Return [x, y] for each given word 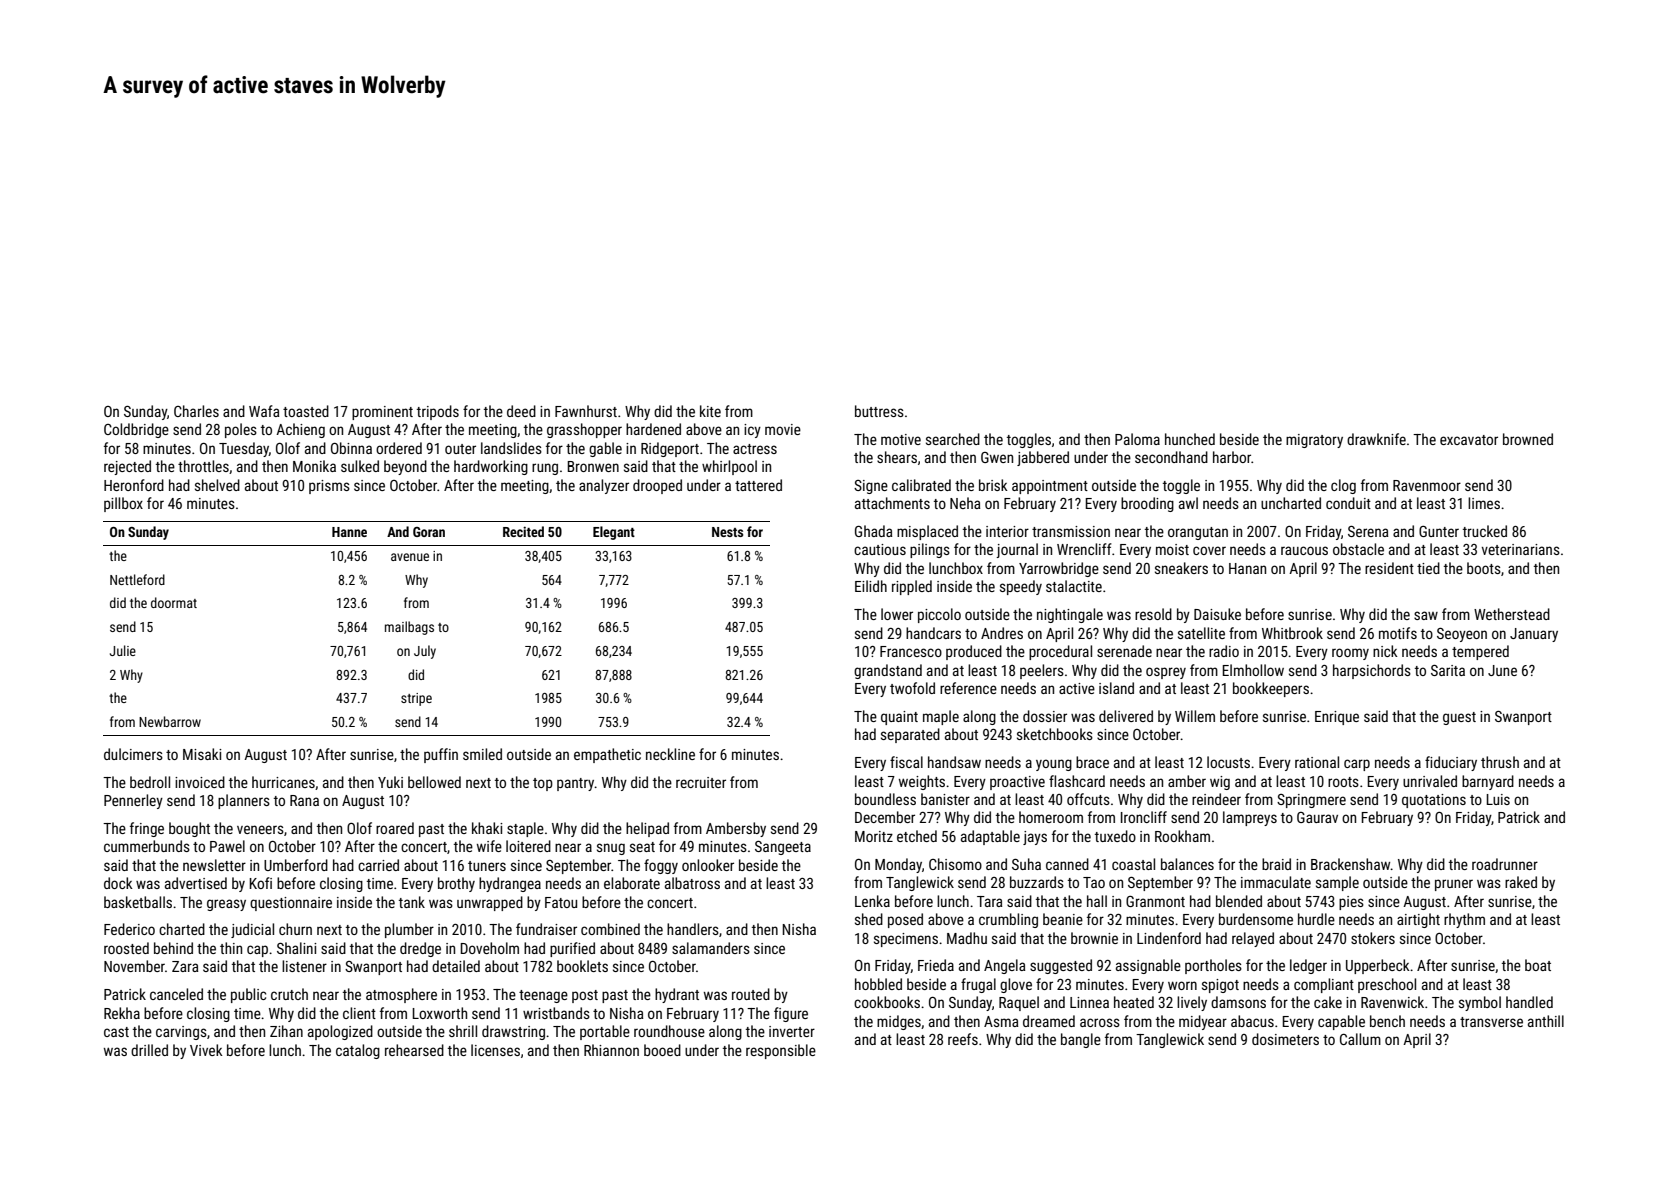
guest [1459, 718]
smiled [482, 754]
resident [1389, 568]
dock [118, 883]
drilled [149, 1050]
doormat [174, 602]
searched [953, 439]
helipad [647, 829]
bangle [1081, 1040]
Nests [727, 532]
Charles [196, 411]
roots [1343, 782]
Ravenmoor [1427, 485]
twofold [912, 688]
